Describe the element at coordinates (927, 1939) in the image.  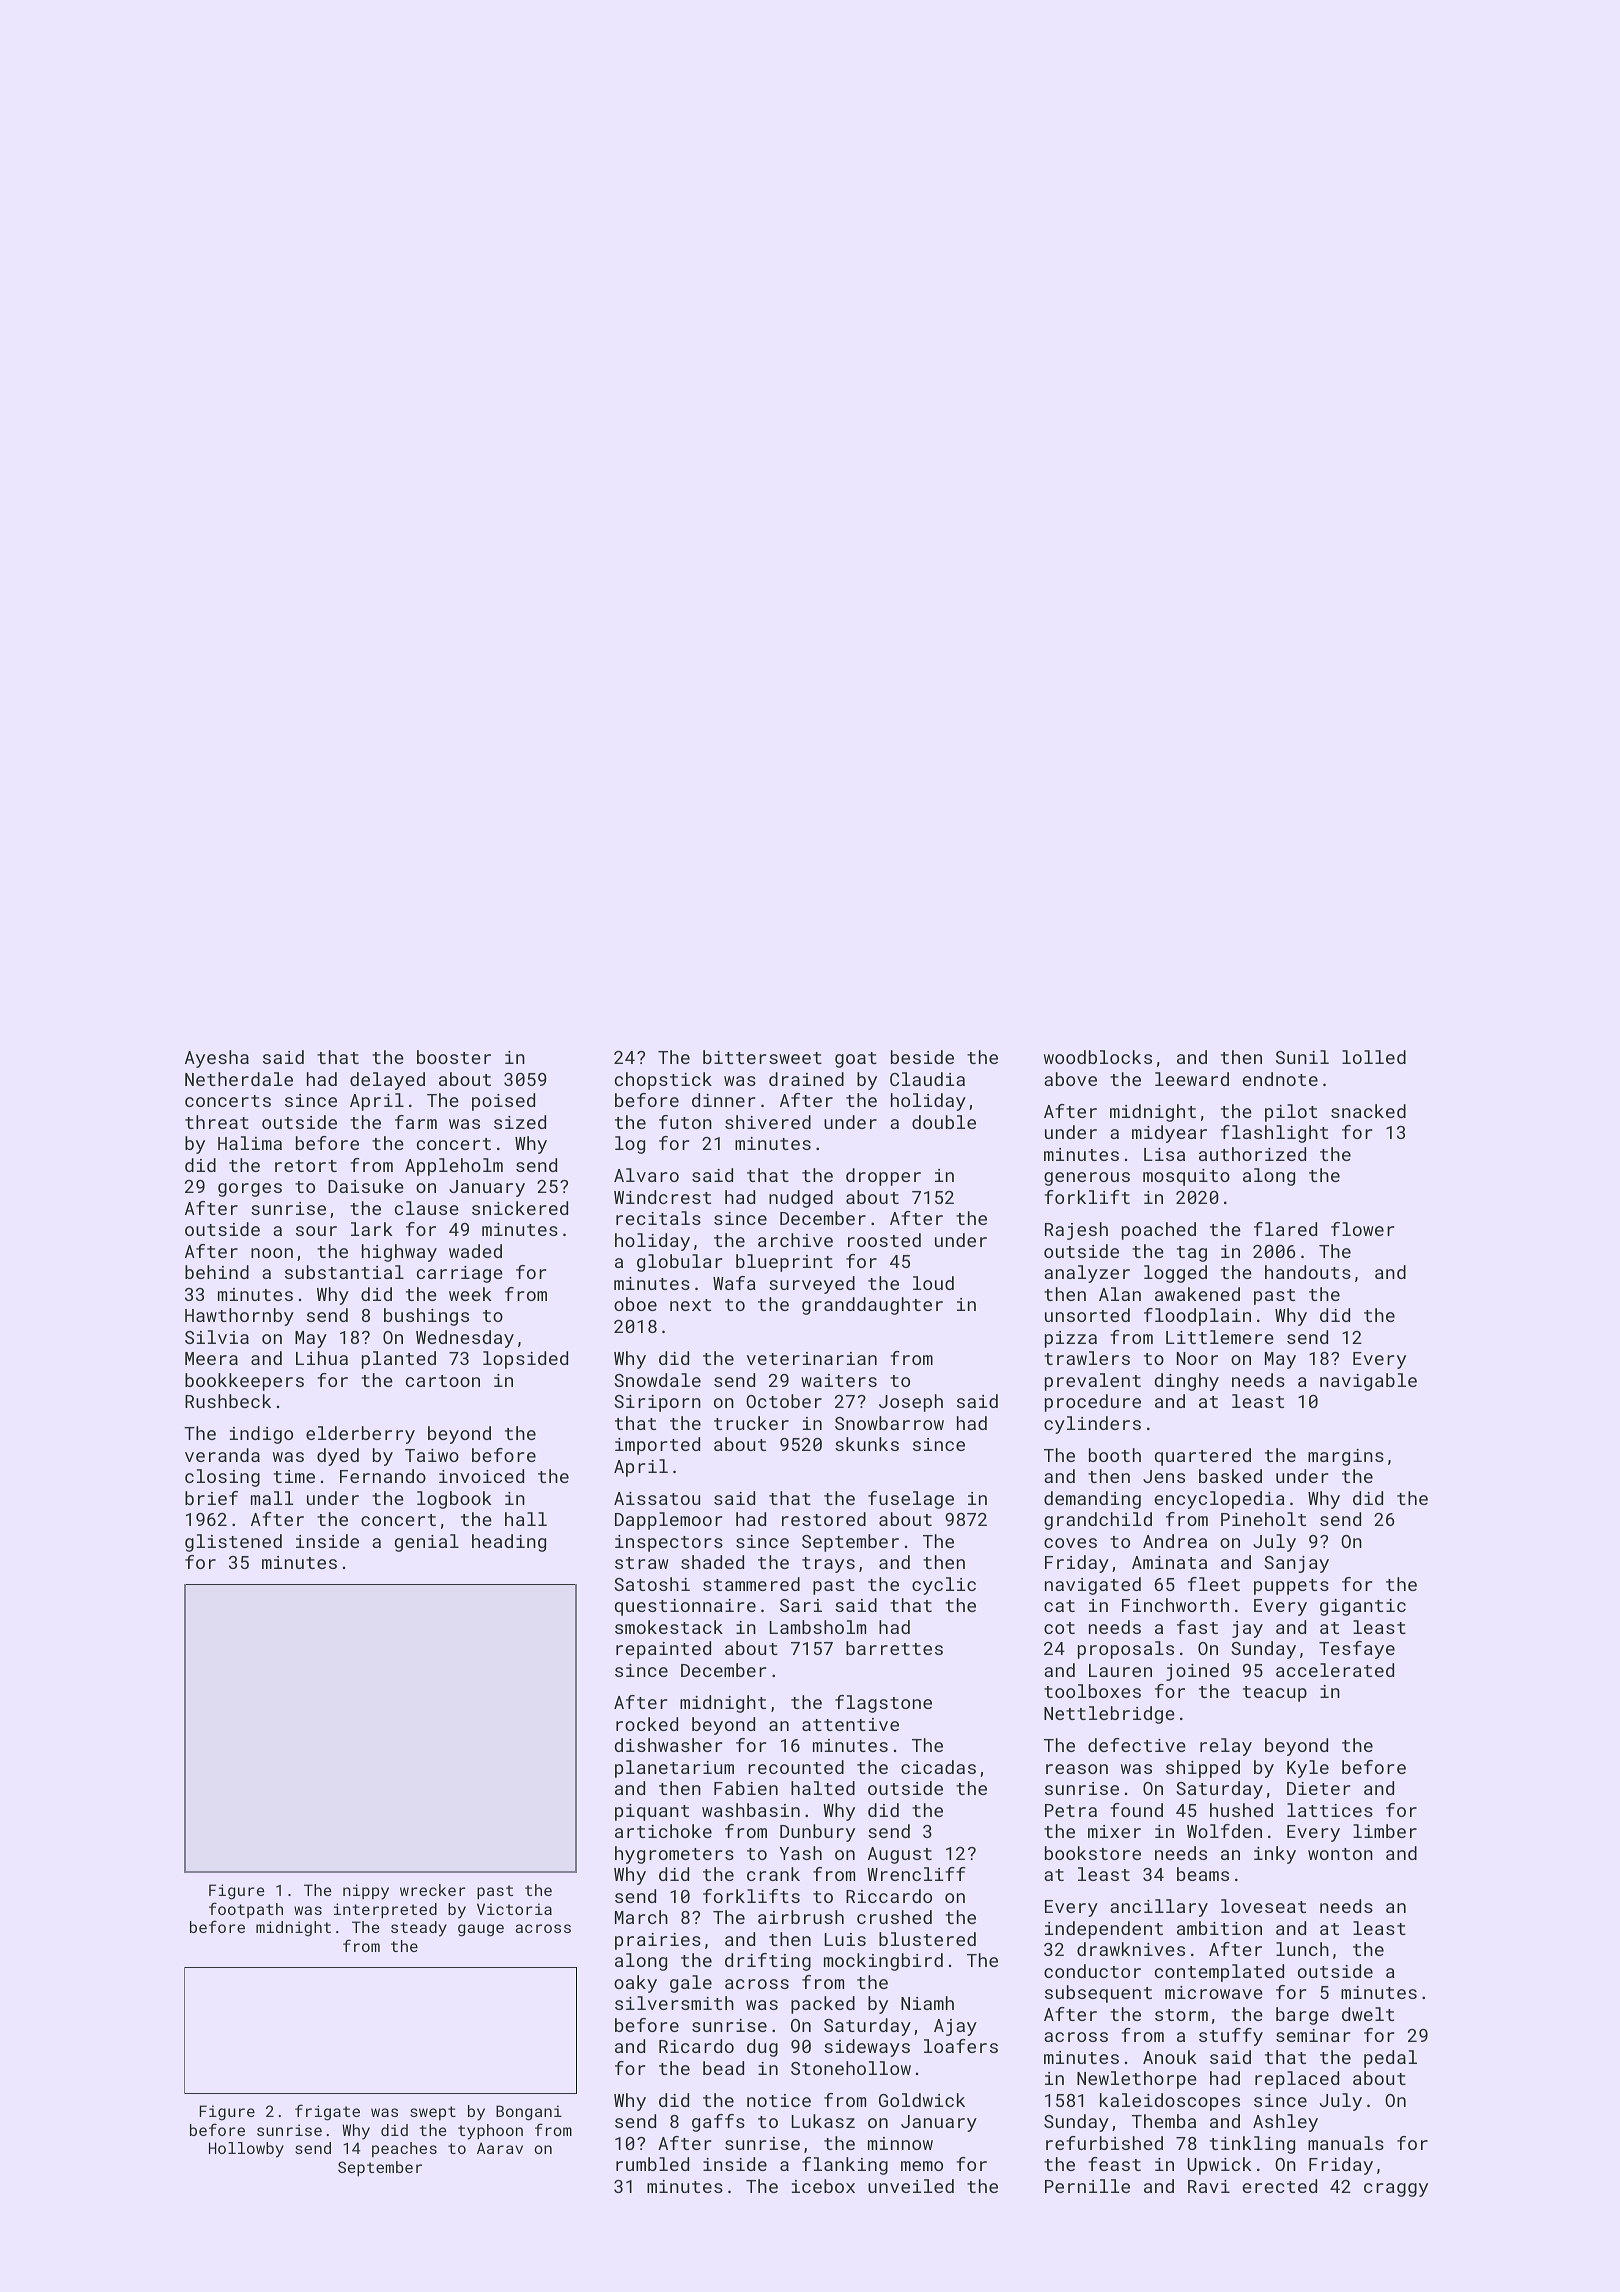
I see `blustered` at that location.
